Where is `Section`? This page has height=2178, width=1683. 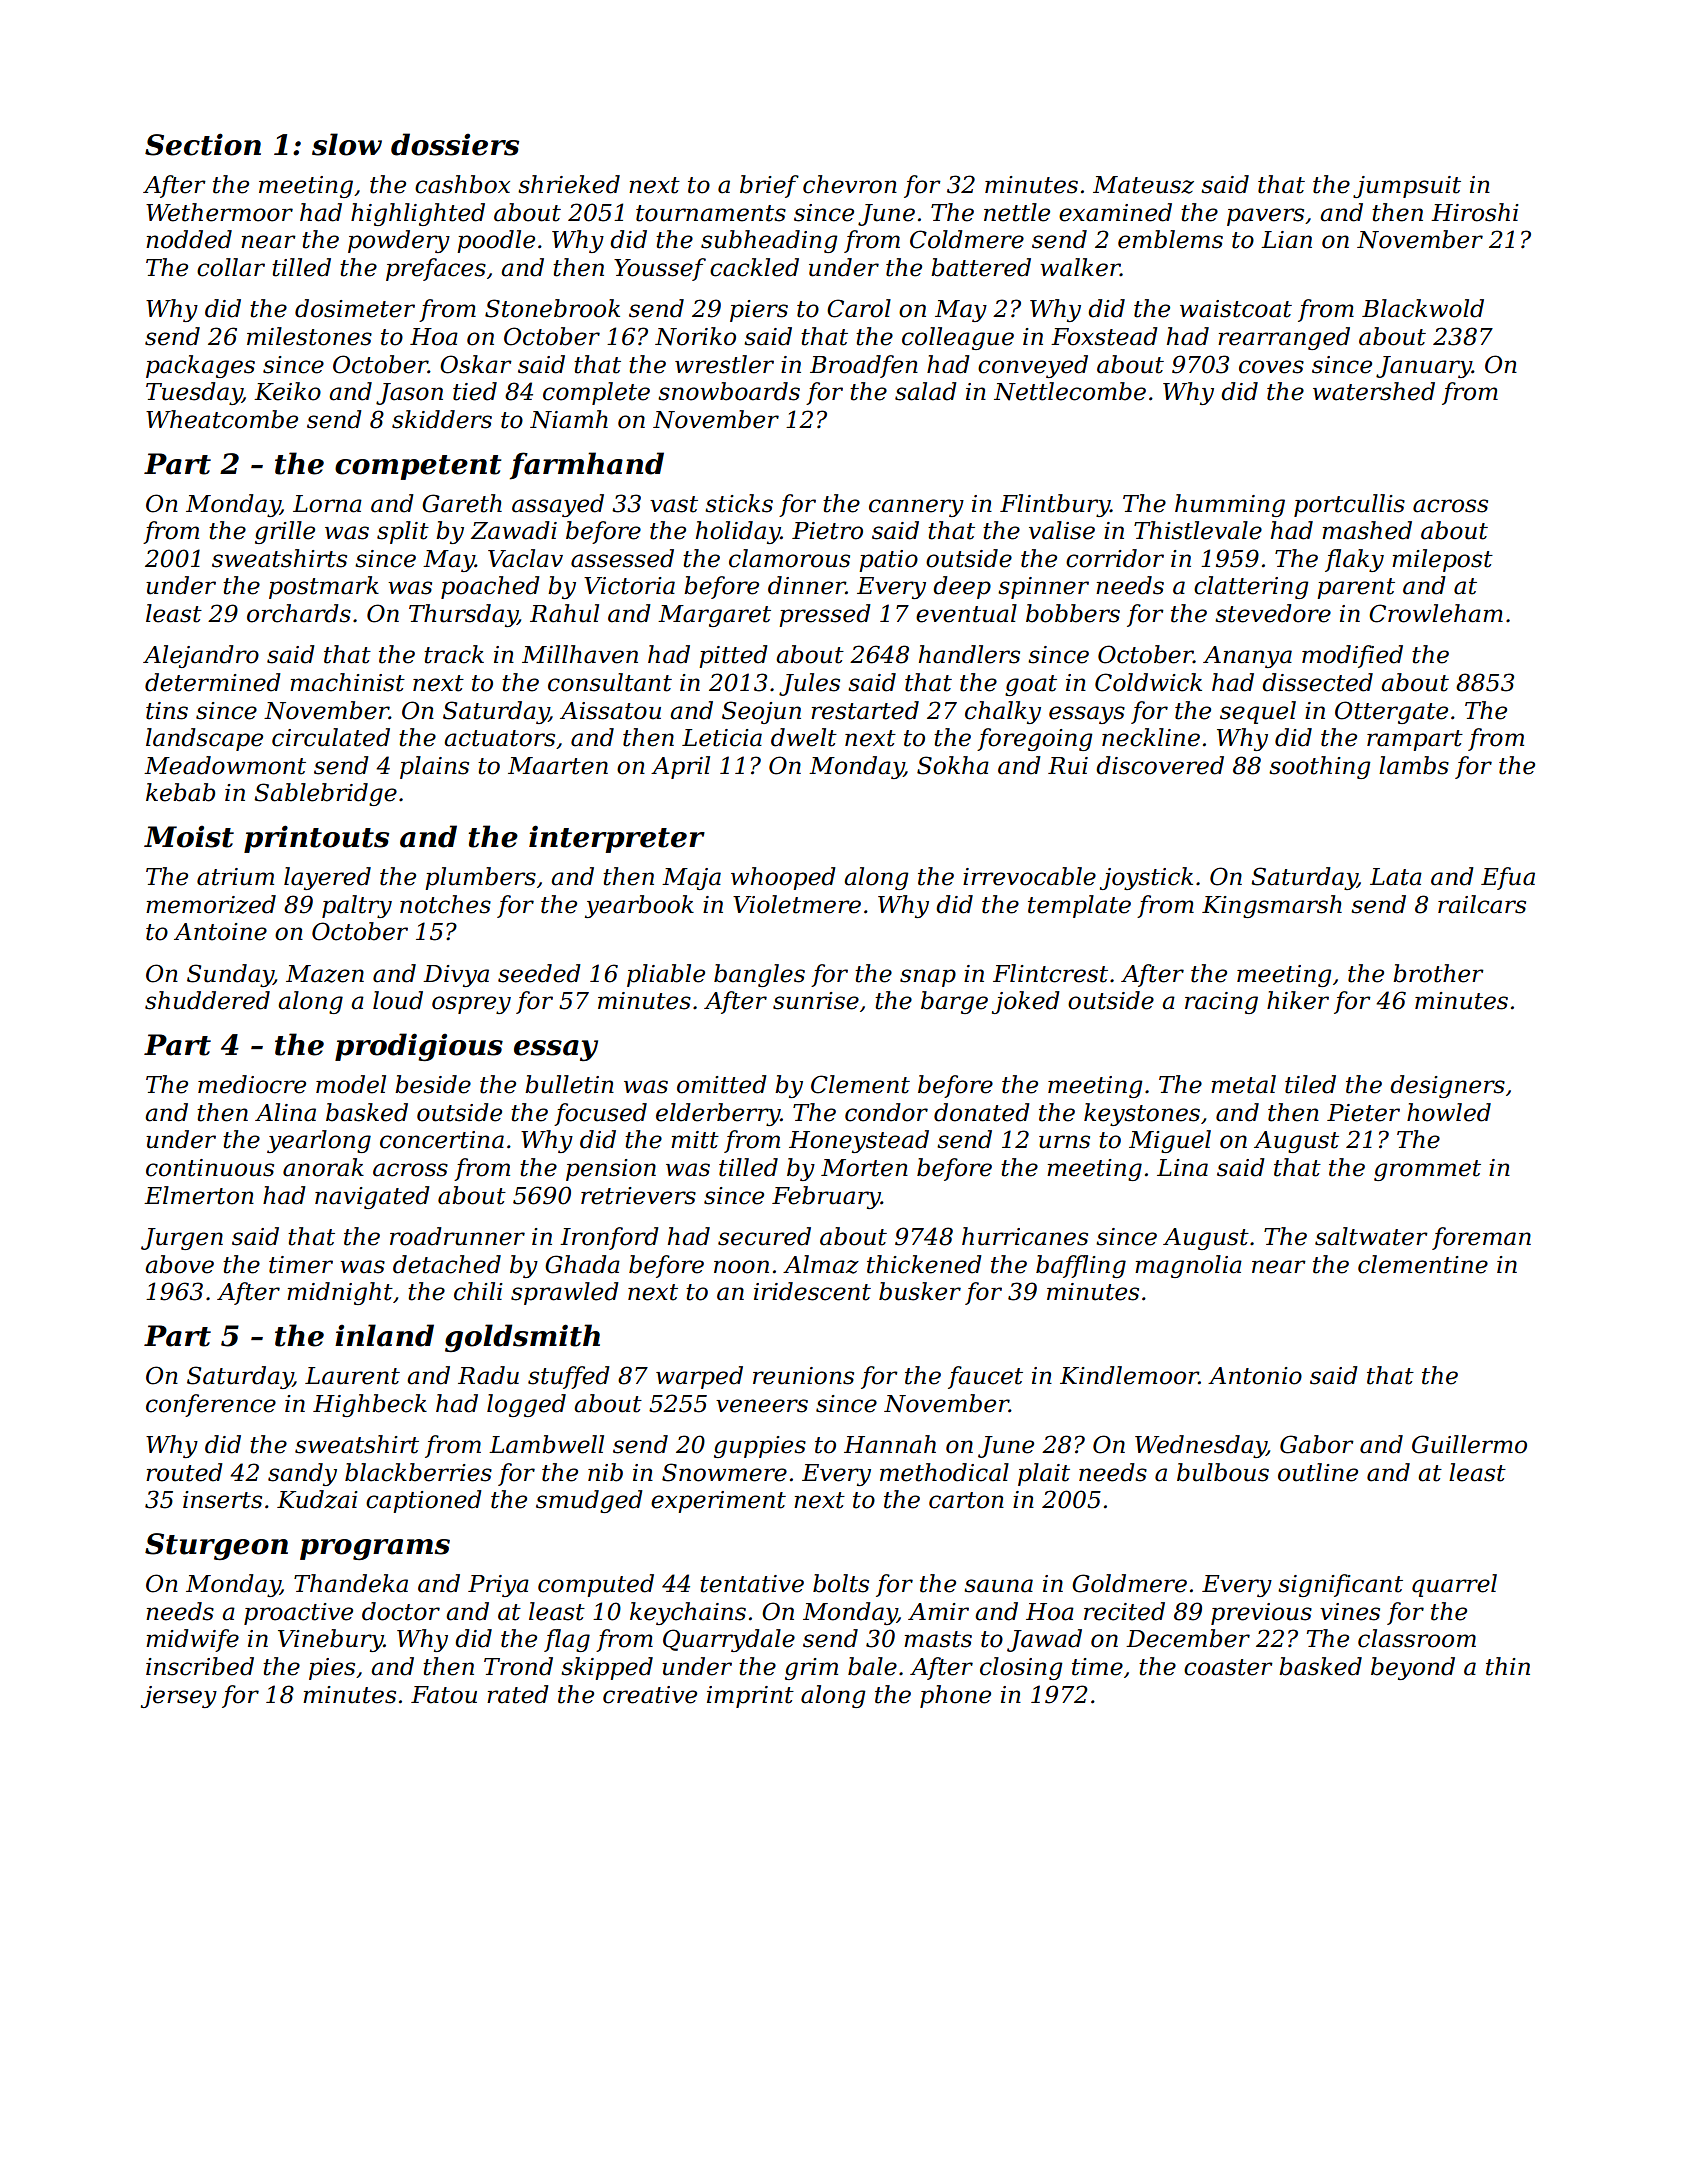
Section is located at coordinates (203, 144).
